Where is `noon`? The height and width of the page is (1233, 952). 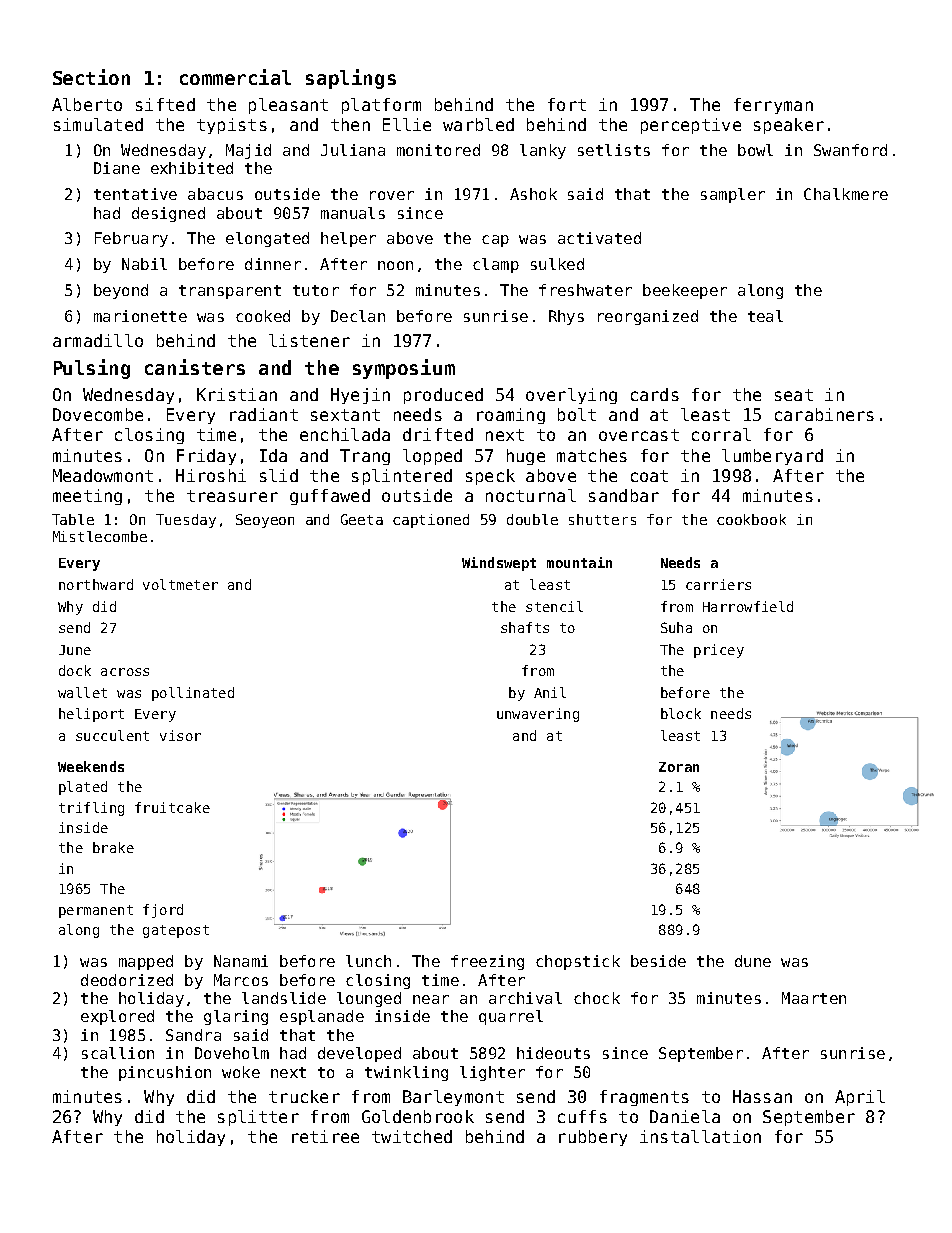
noon is located at coordinates (395, 265).
